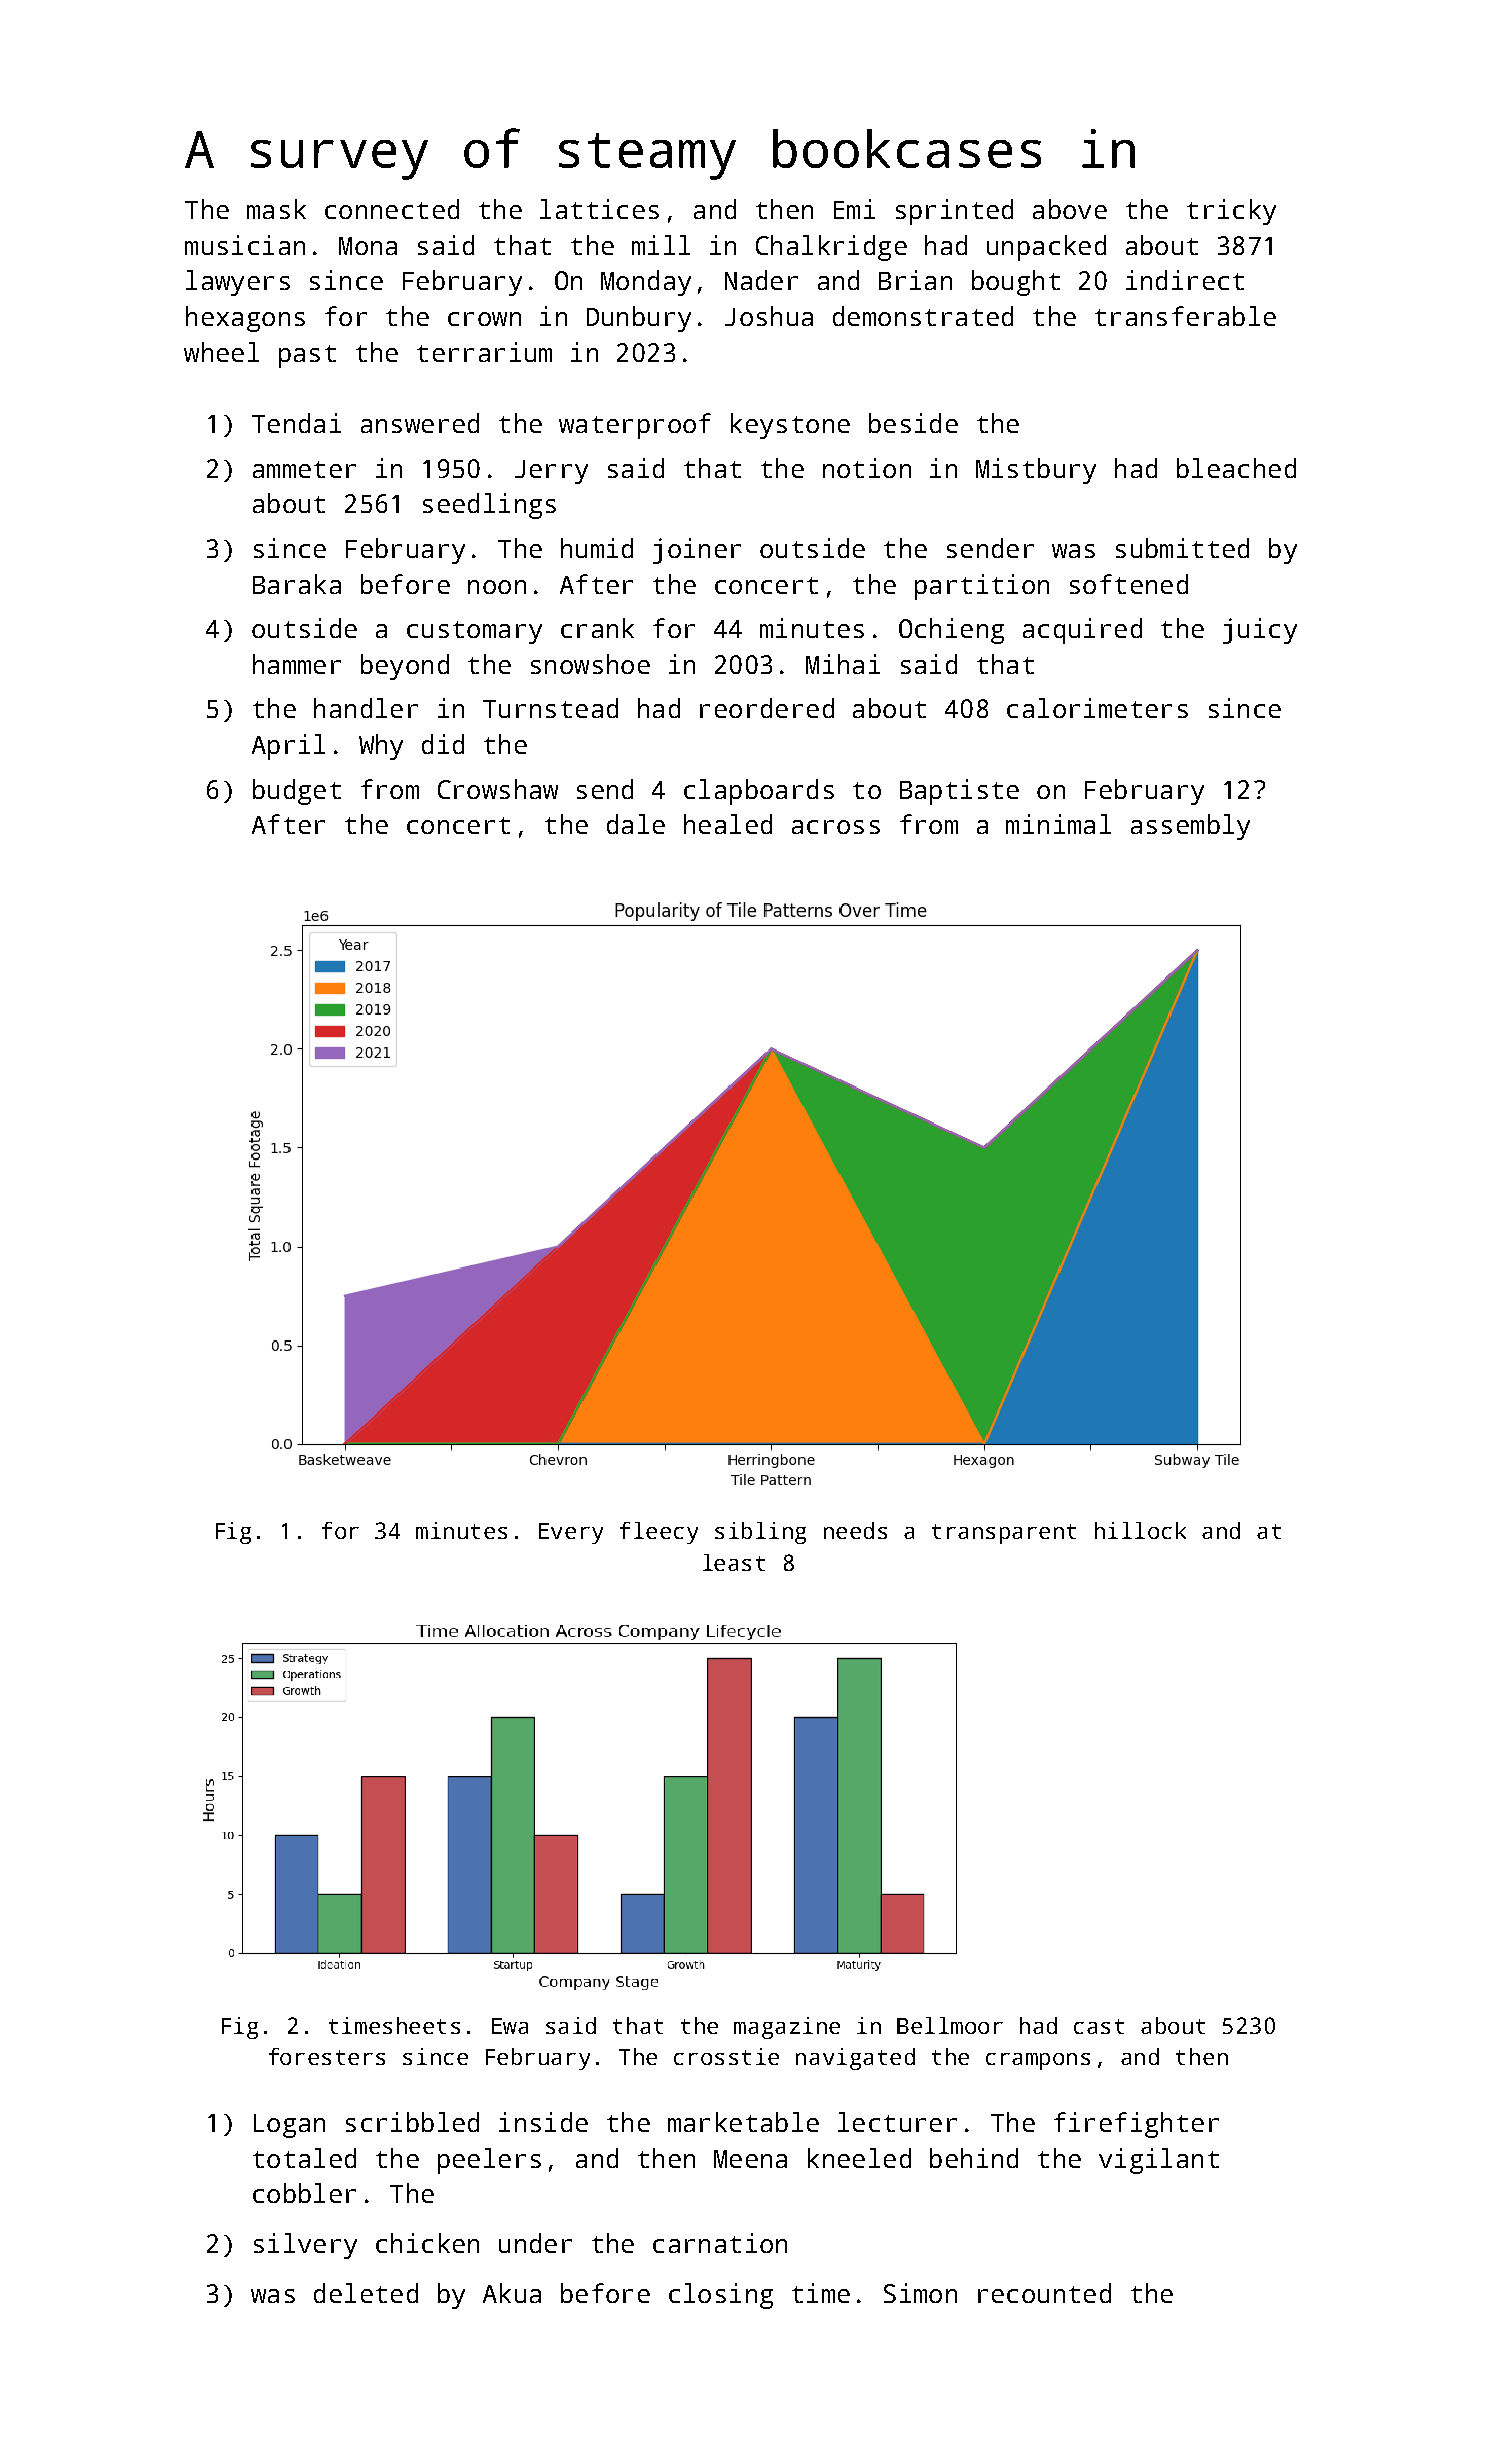 Image resolution: width=1496 pixels, height=2464 pixels. What do you see at coordinates (366, 2293) in the screenshot?
I see `deleted` at bounding box center [366, 2293].
